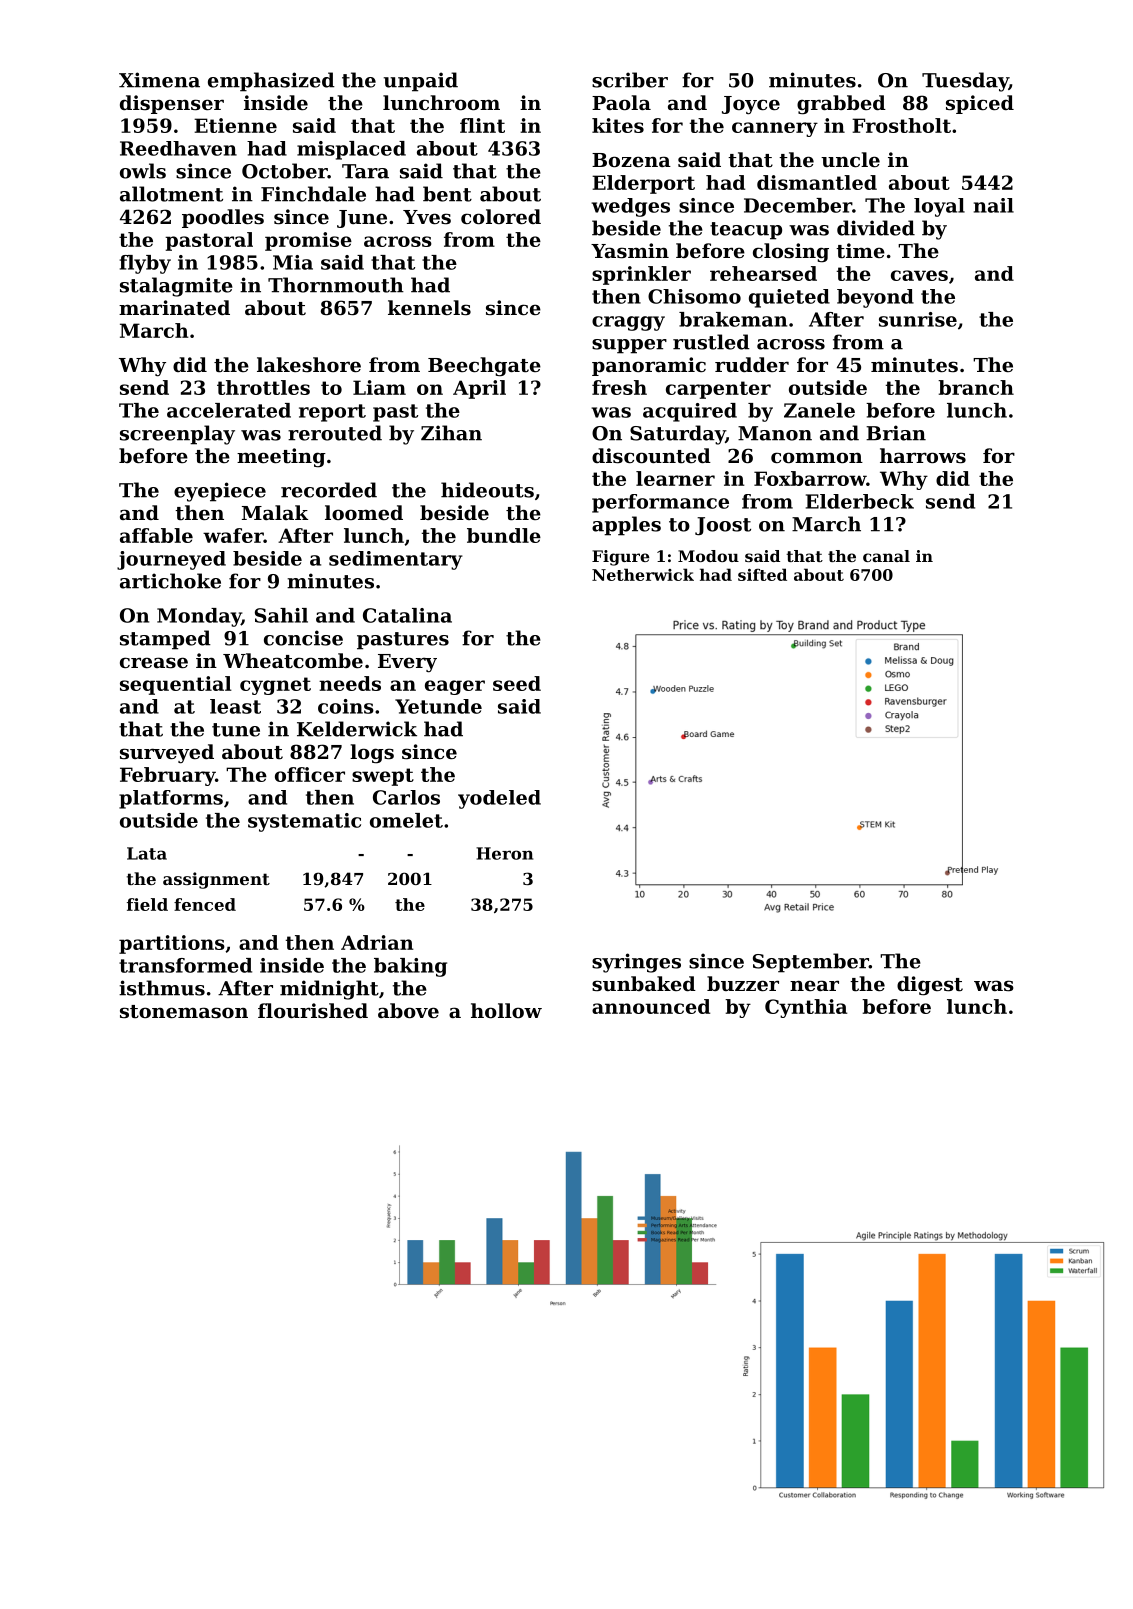 The image size is (1133, 1609). Describe the element at coordinates (841, 105) in the image. I see `grabbed` at that location.
